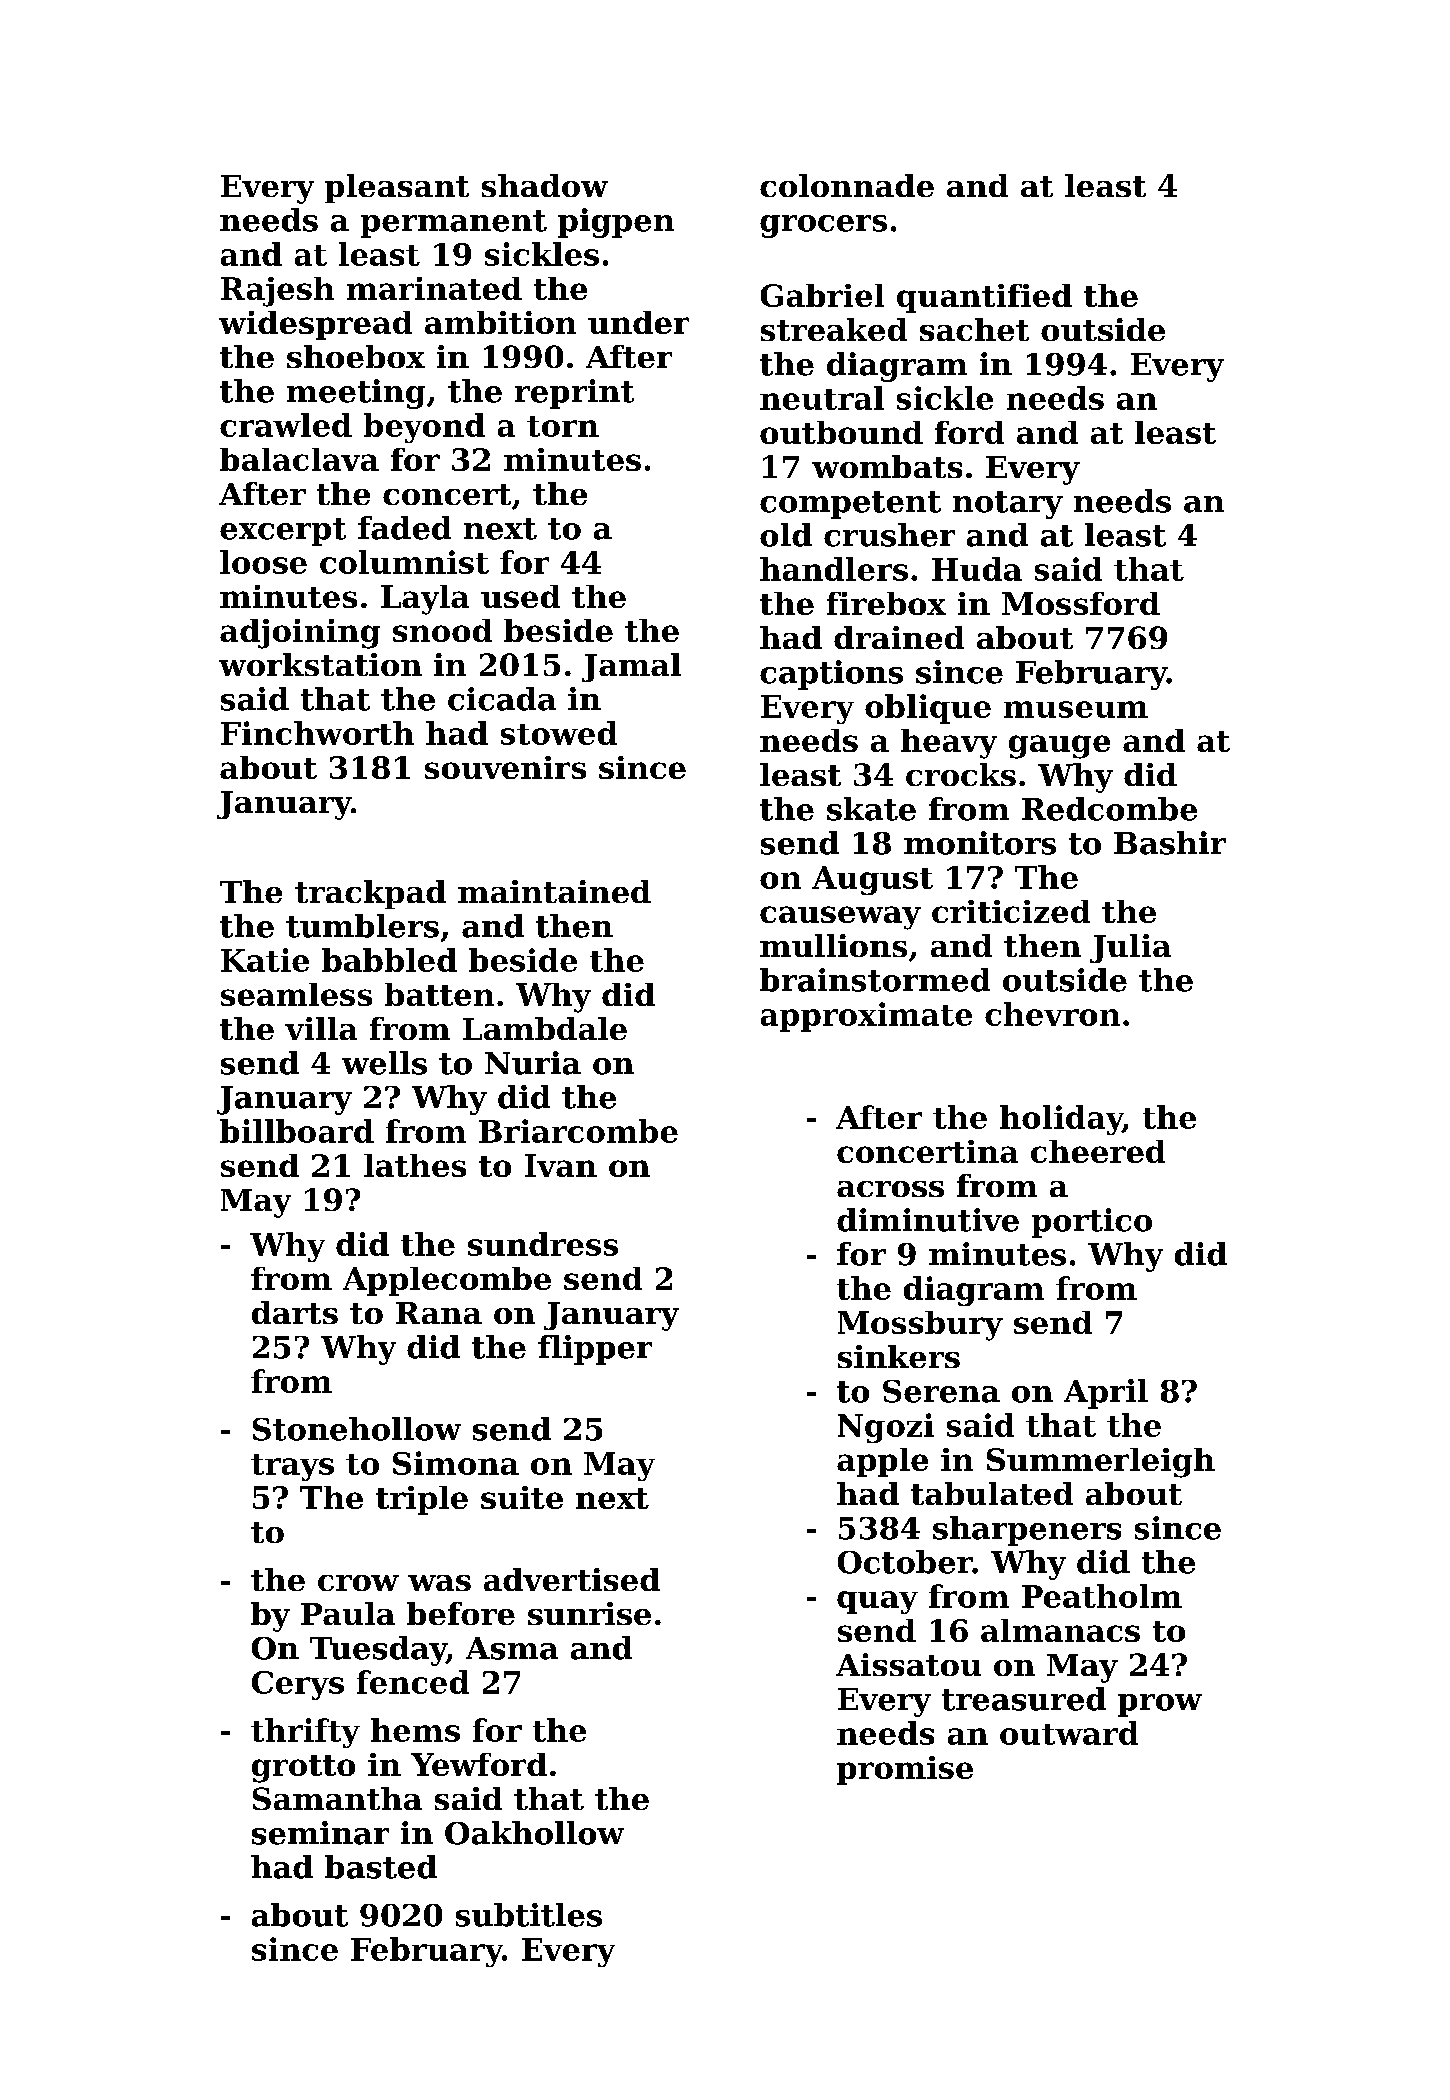 This page has height=2100, width=1450. What do you see at coordinates (292, 1467) in the page?
I see `trays` at bounding box center [292, 1467].
